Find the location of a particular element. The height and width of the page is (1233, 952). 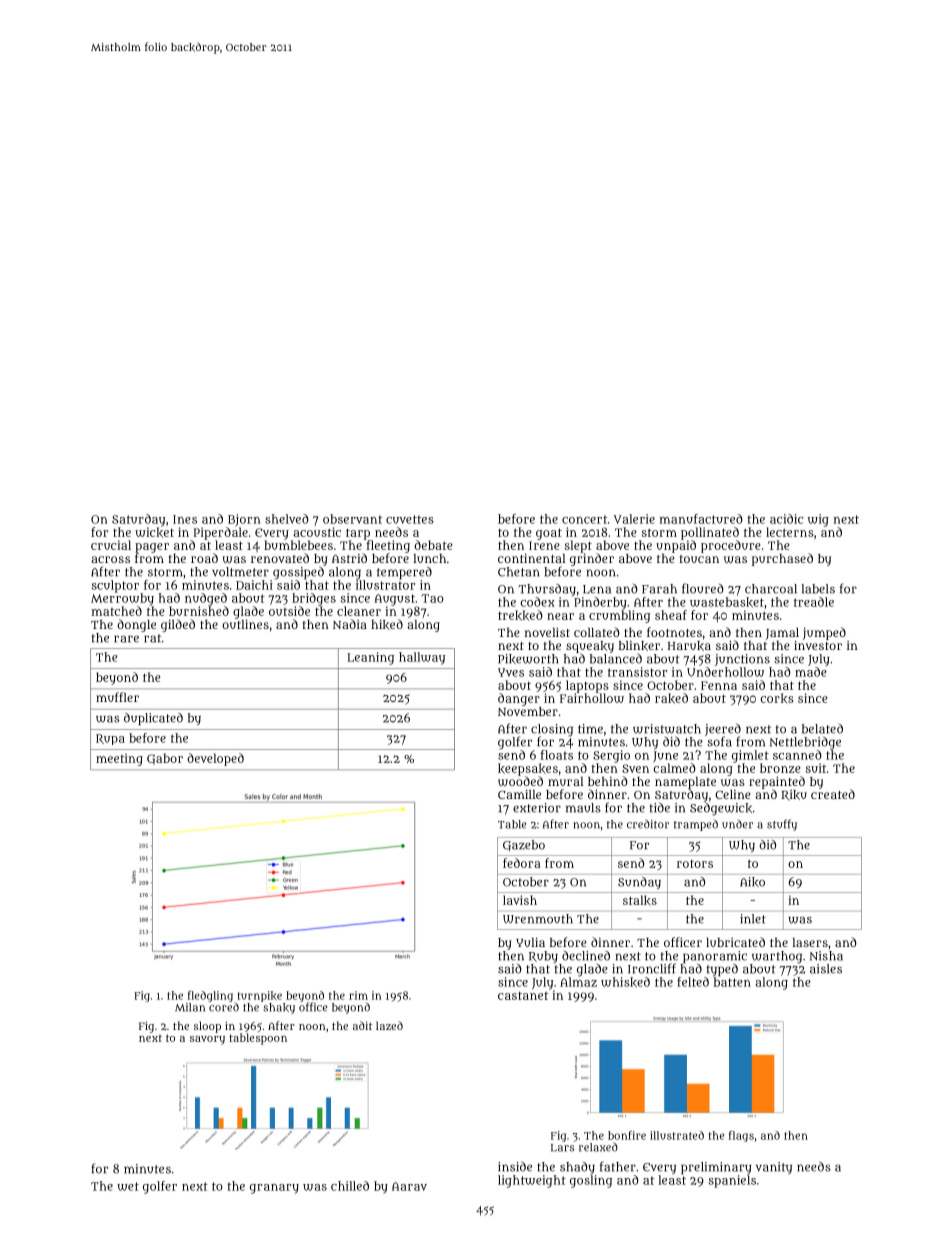

Lars is located at coordinates (562, 1148).
